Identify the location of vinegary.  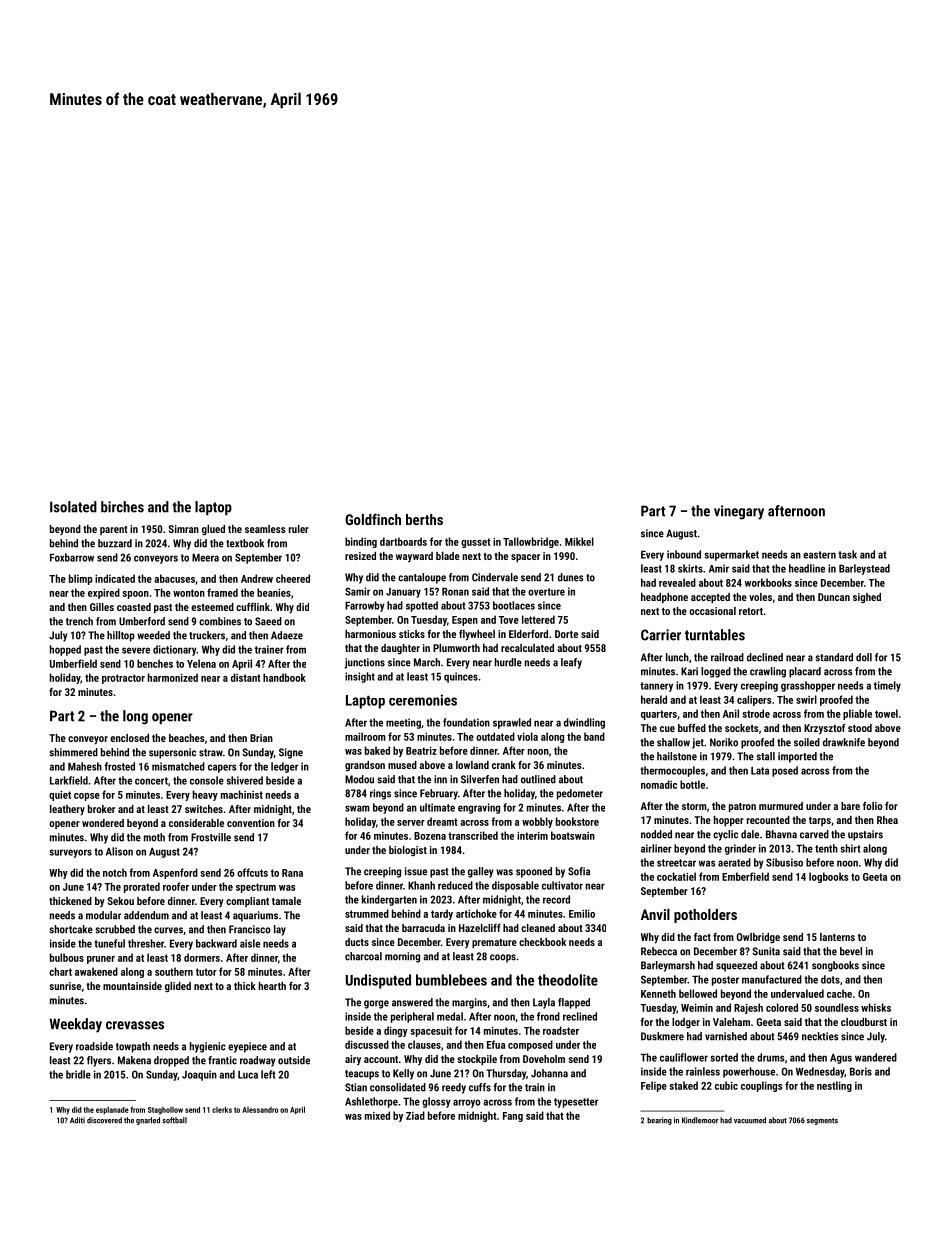
(739, 512).
